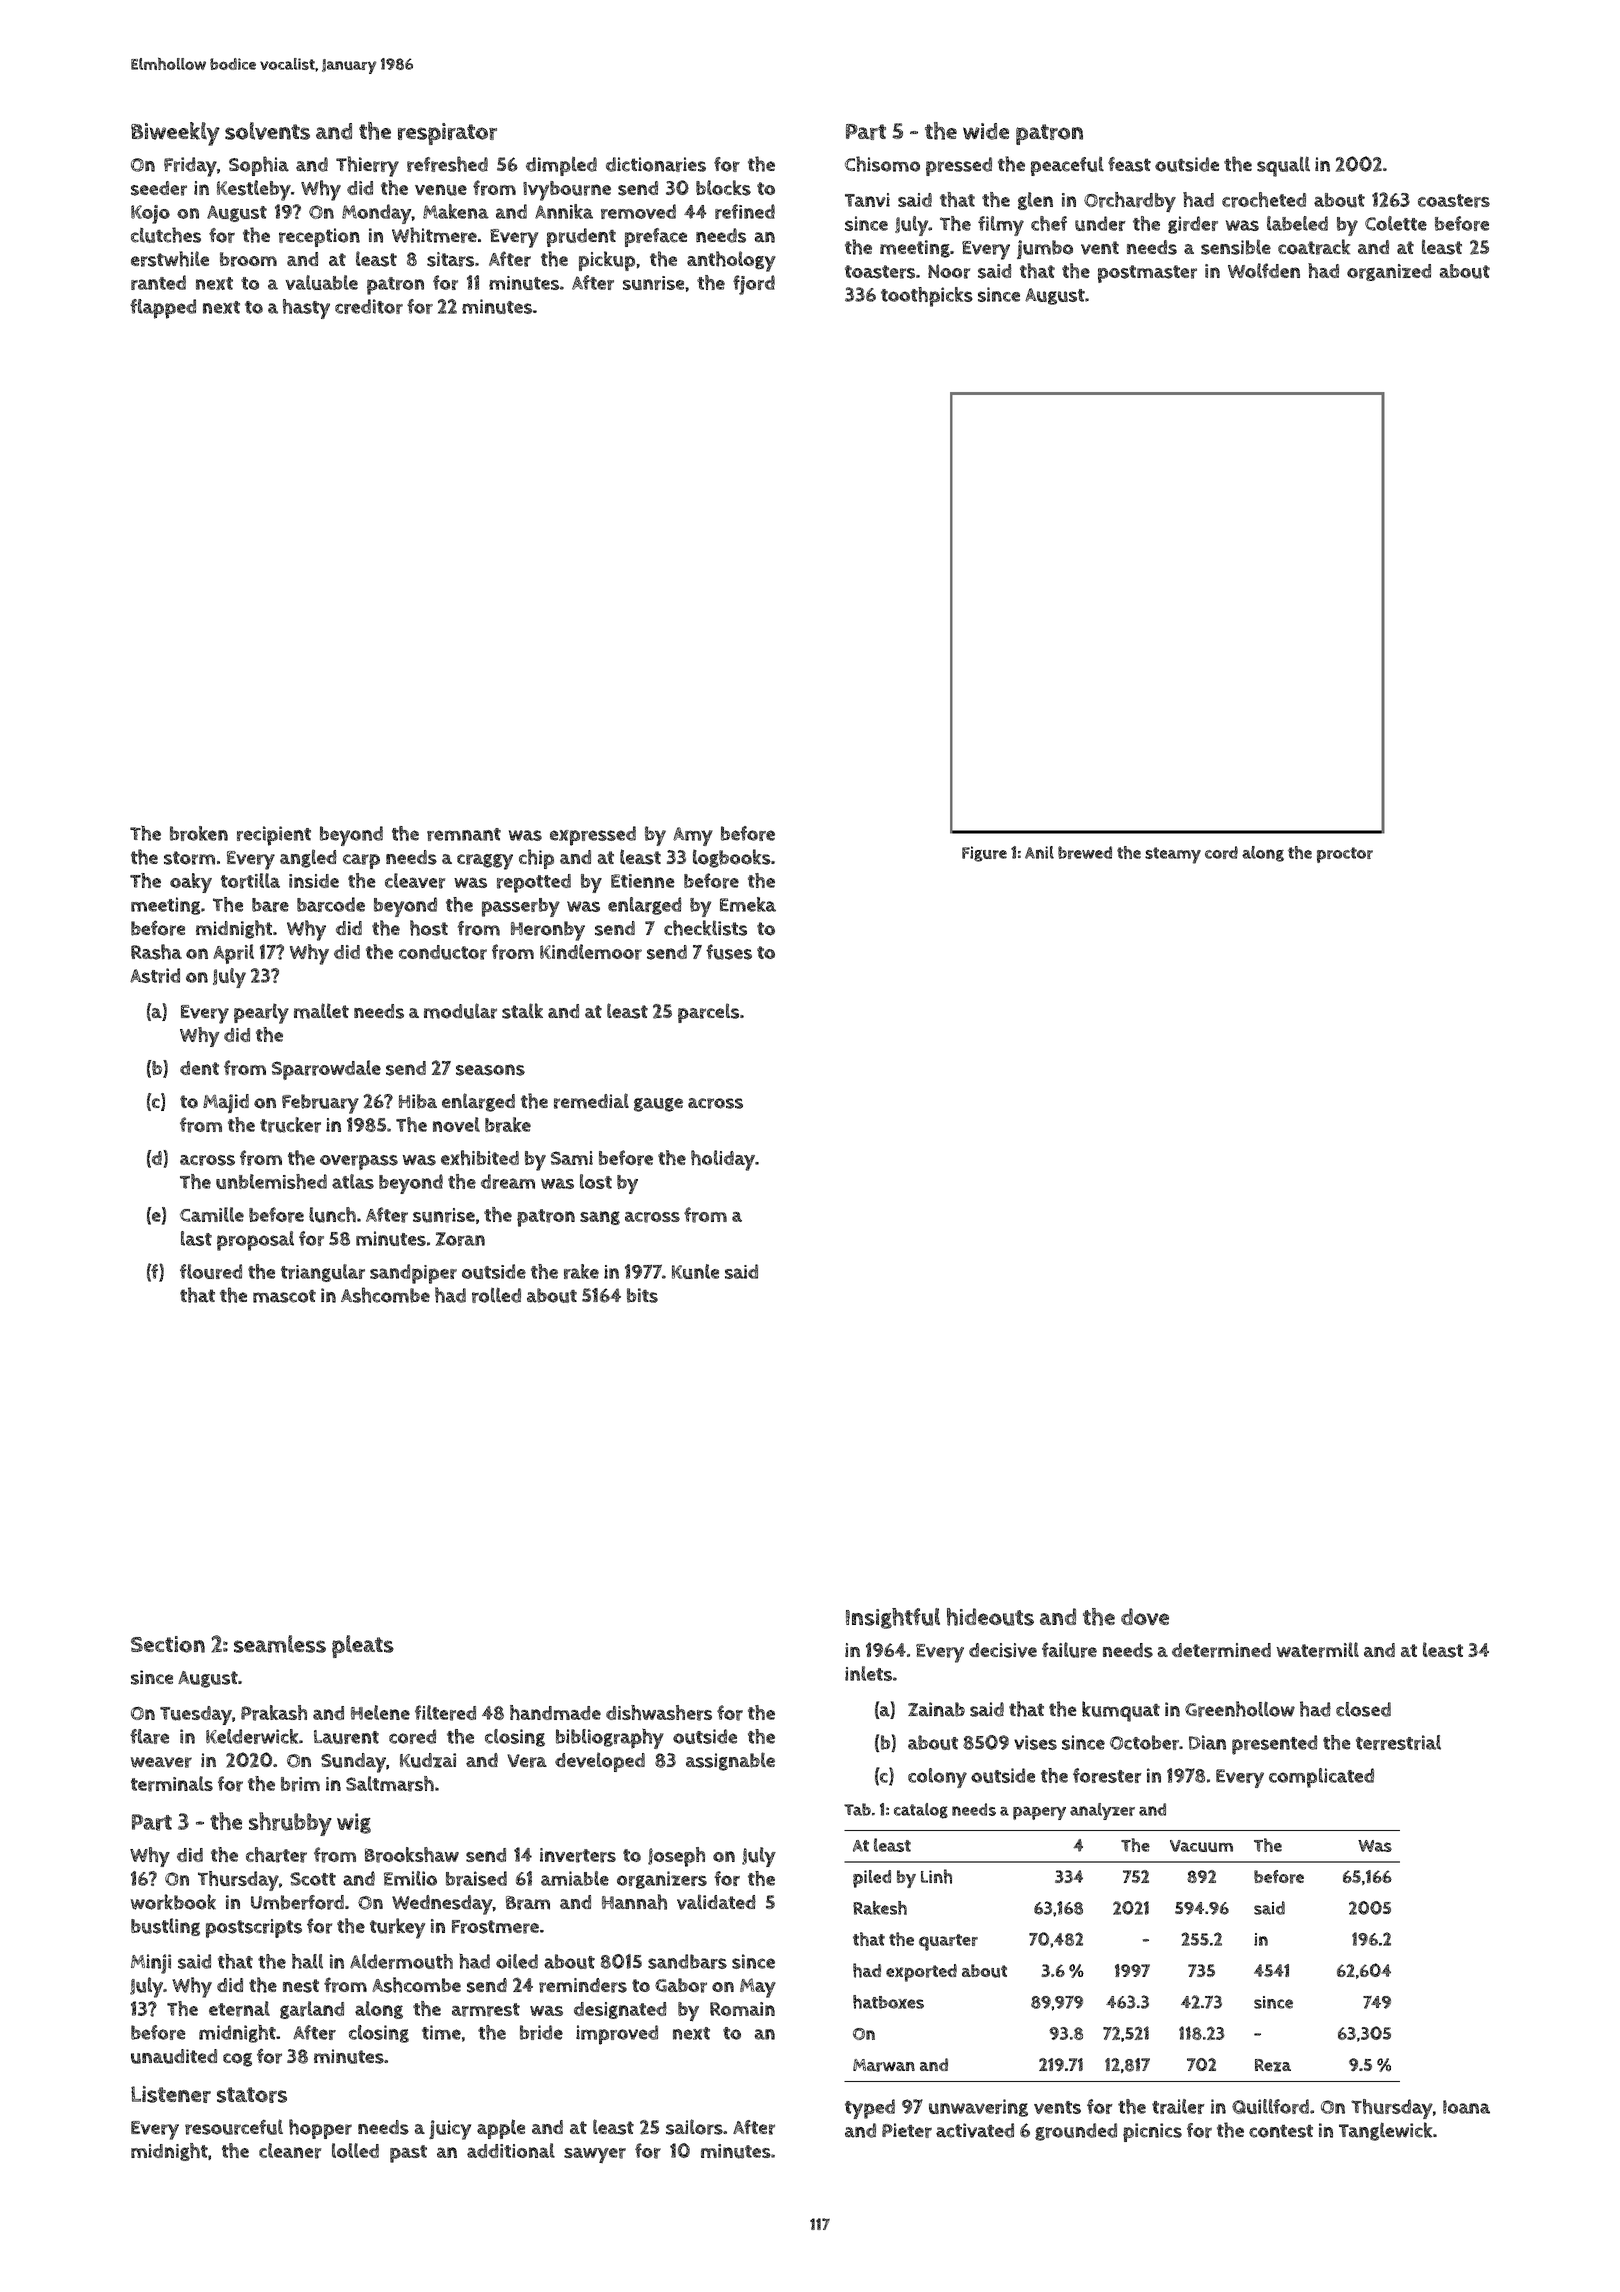 The width and height of the page is (1620, 2292). Describe the element at coordinates (986, 131) in the page. I see `wide` at that location.
